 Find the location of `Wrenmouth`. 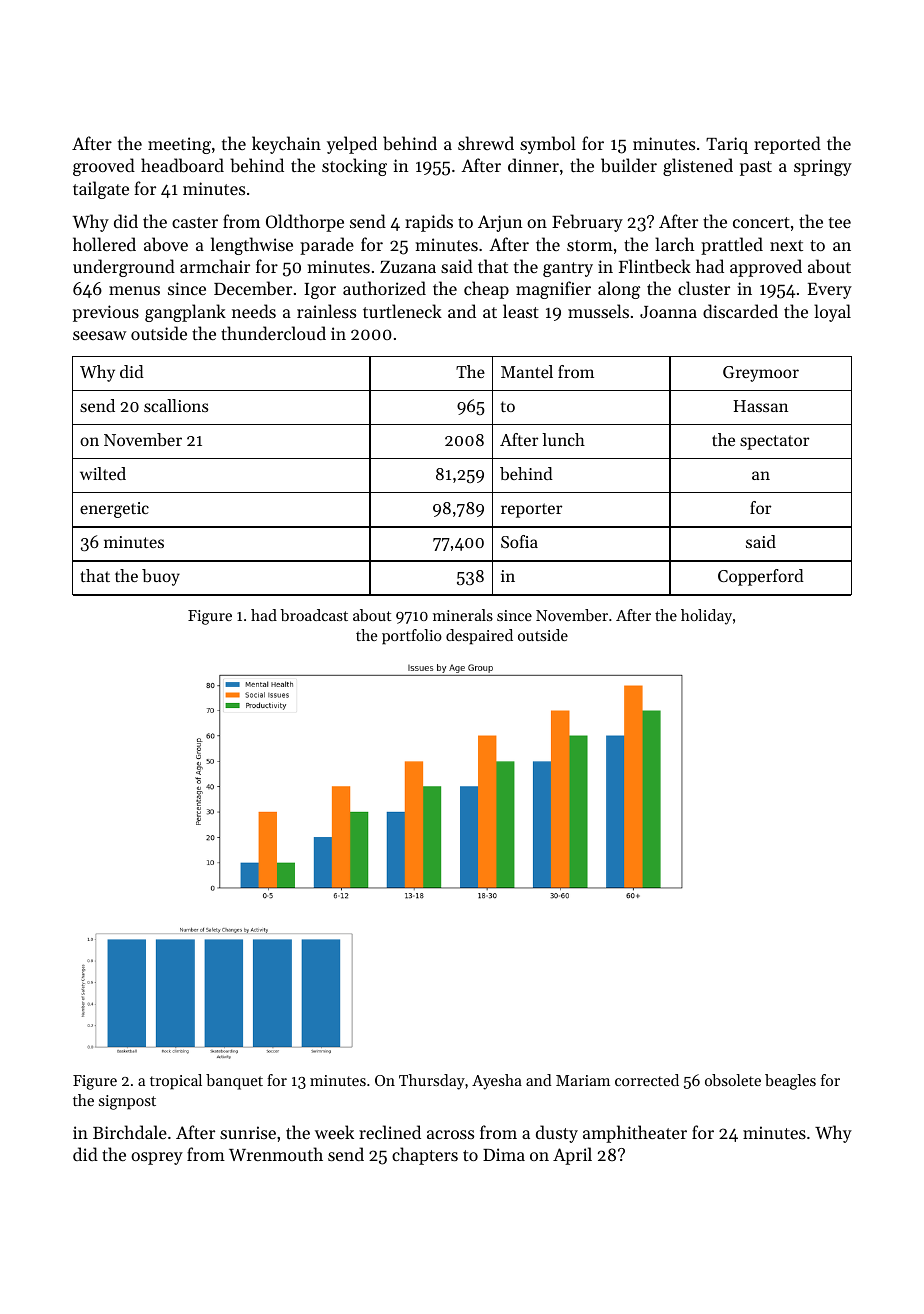

Wrenmouth is located at coordinates (276, 1154).
